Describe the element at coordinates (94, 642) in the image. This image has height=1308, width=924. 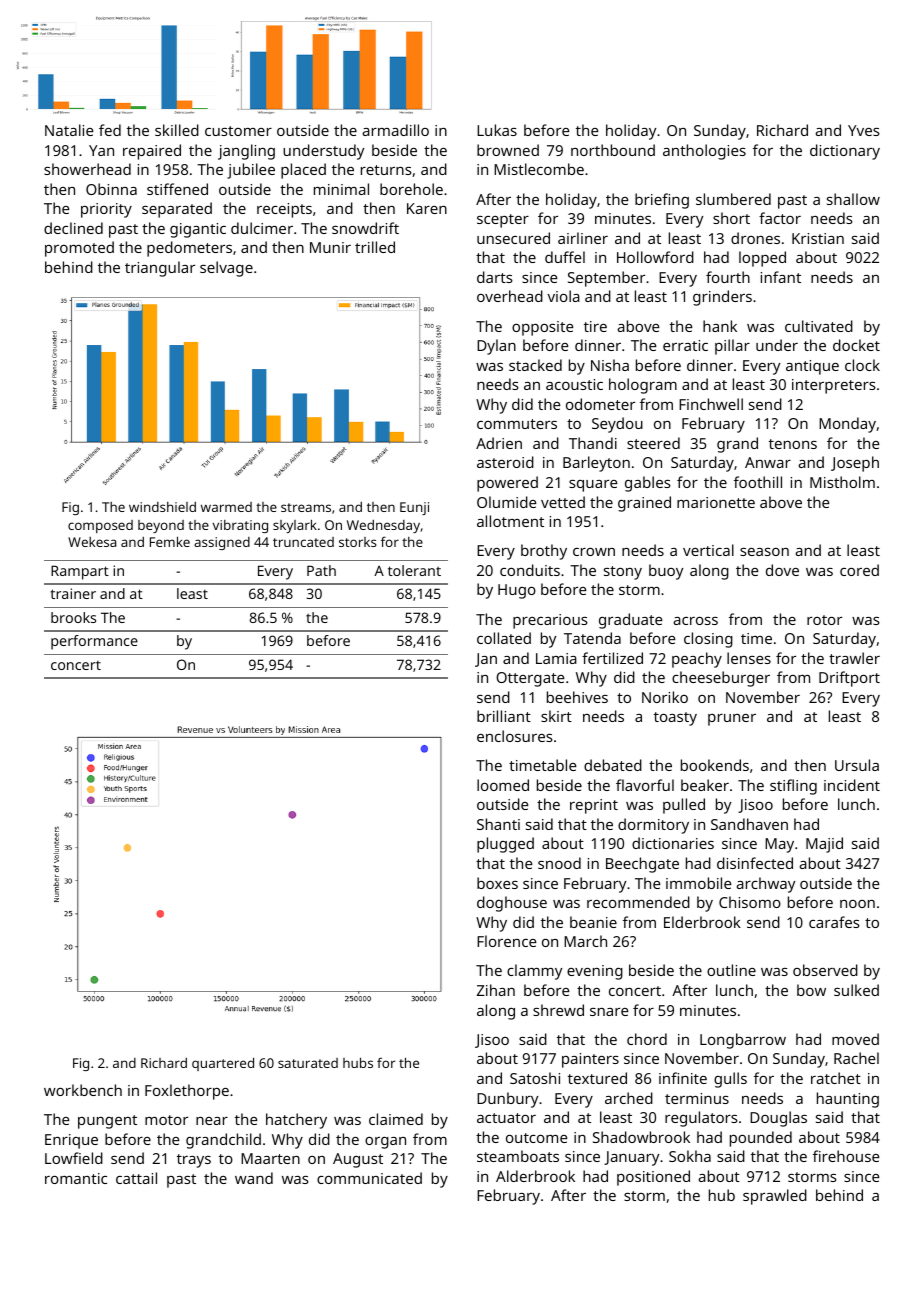
I see `performance` at that location.
